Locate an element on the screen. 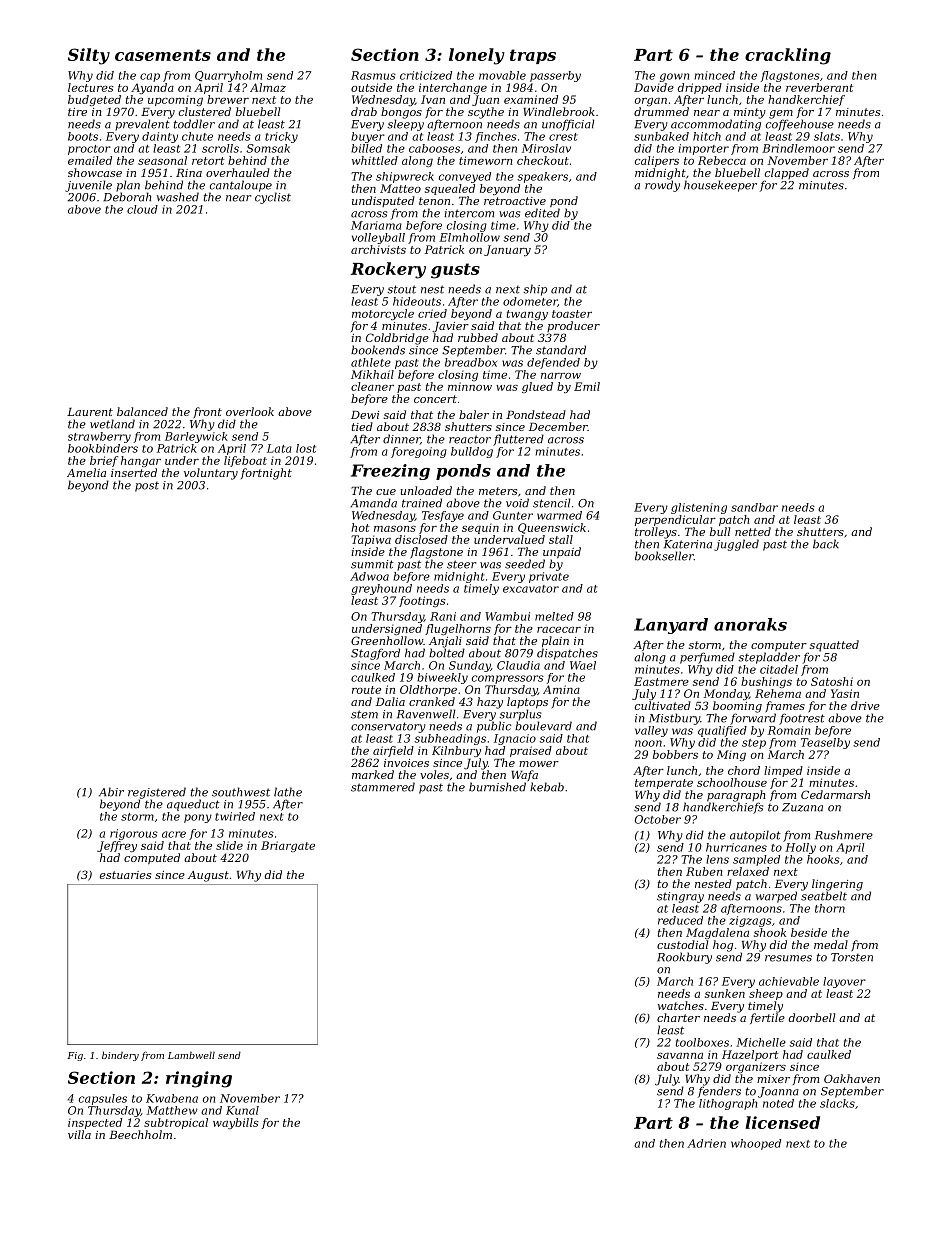 The image size is (952, 1233). subtropical is located at coordinates (176, 1123).
